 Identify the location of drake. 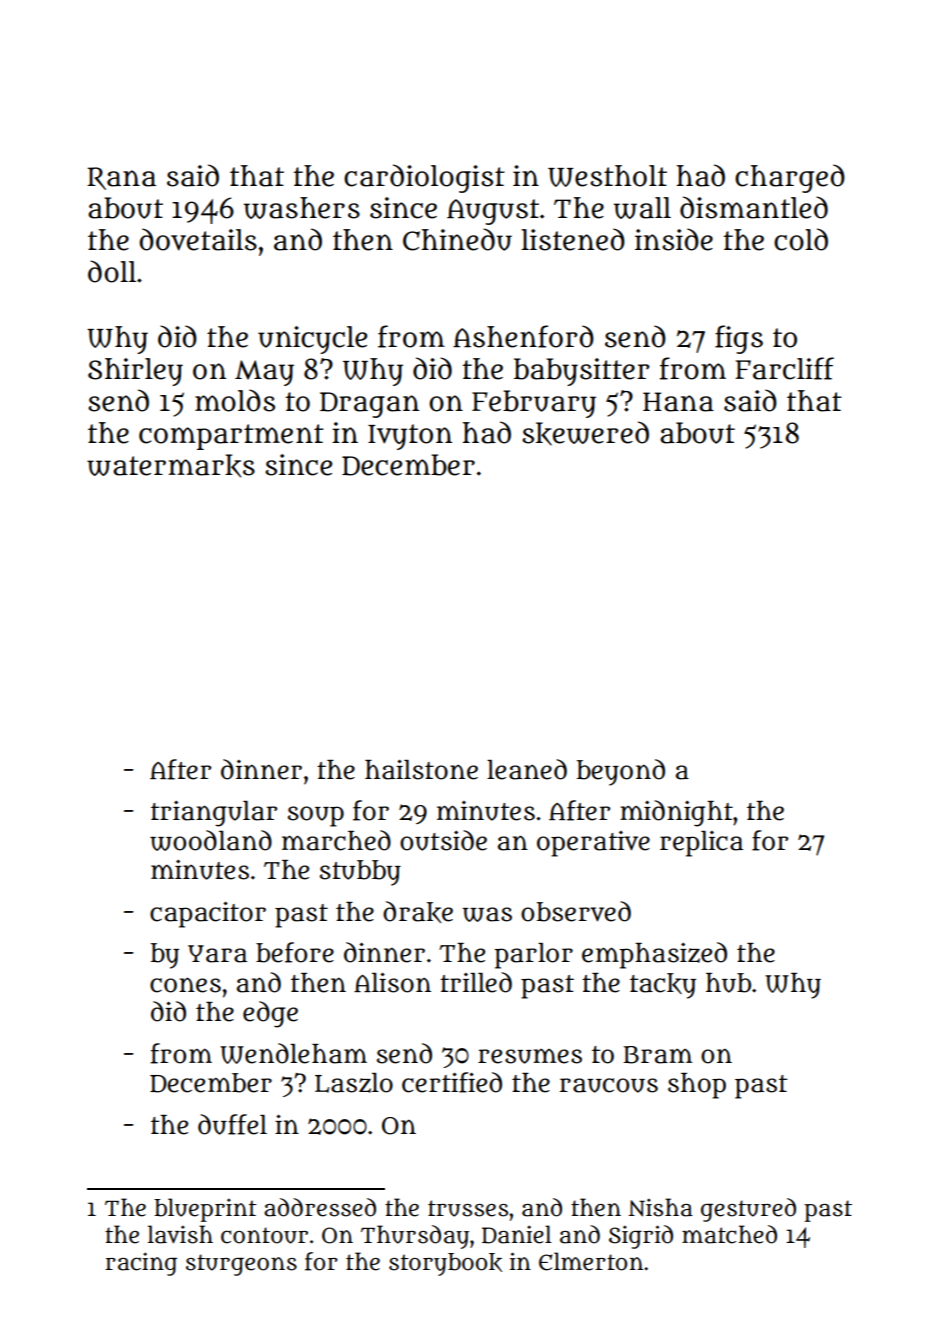
(418, 912).
